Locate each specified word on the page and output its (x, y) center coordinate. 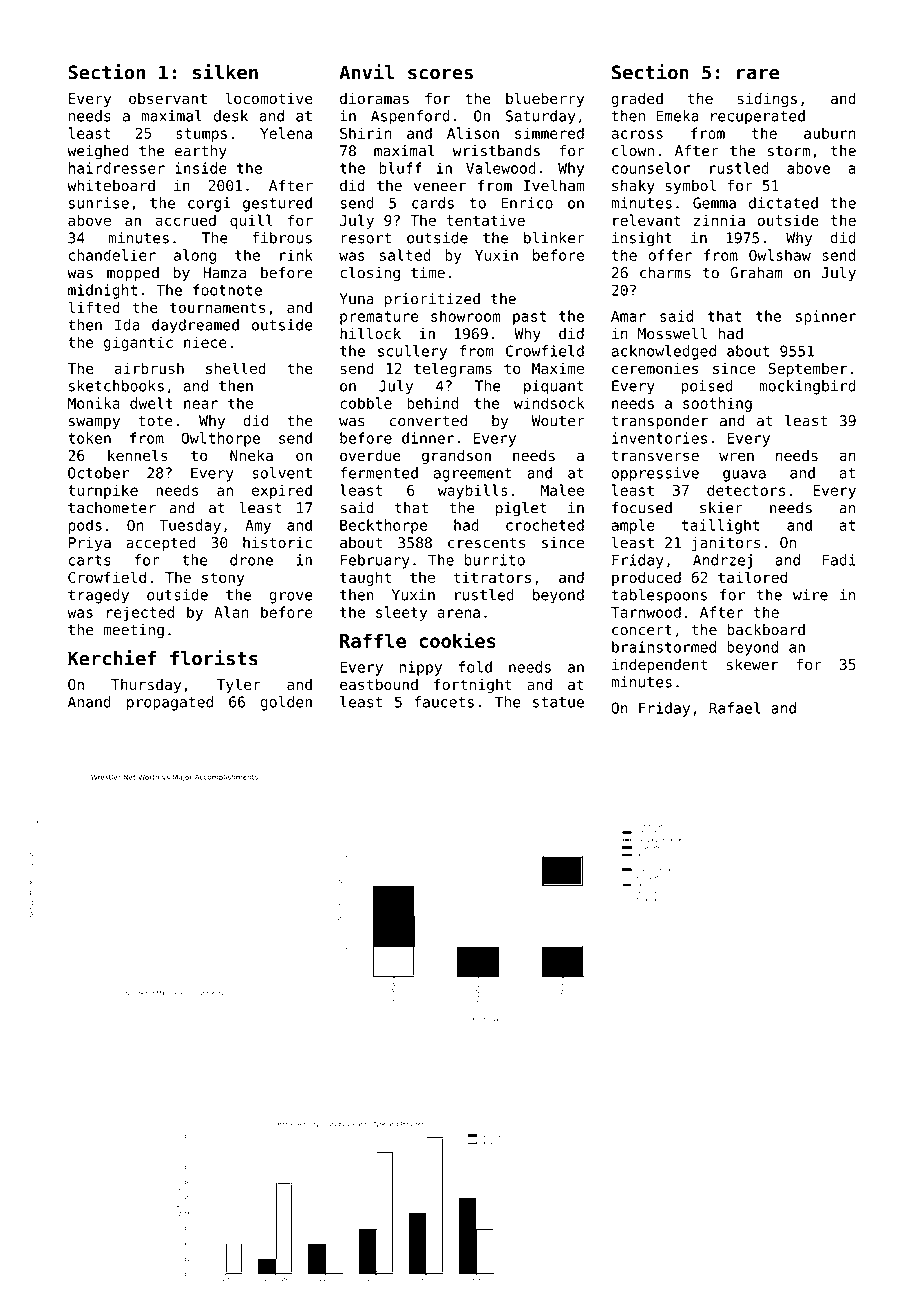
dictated (783, 203)
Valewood (501, 168)
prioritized (432, 300)
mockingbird (807, 387)
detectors (746, 490)
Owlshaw (780, 255)
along (195, 256)
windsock (549, 403)
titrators (492, 577)
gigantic (138, 343)
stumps (201, 135)
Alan (231, 612)
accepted (161, 544)
